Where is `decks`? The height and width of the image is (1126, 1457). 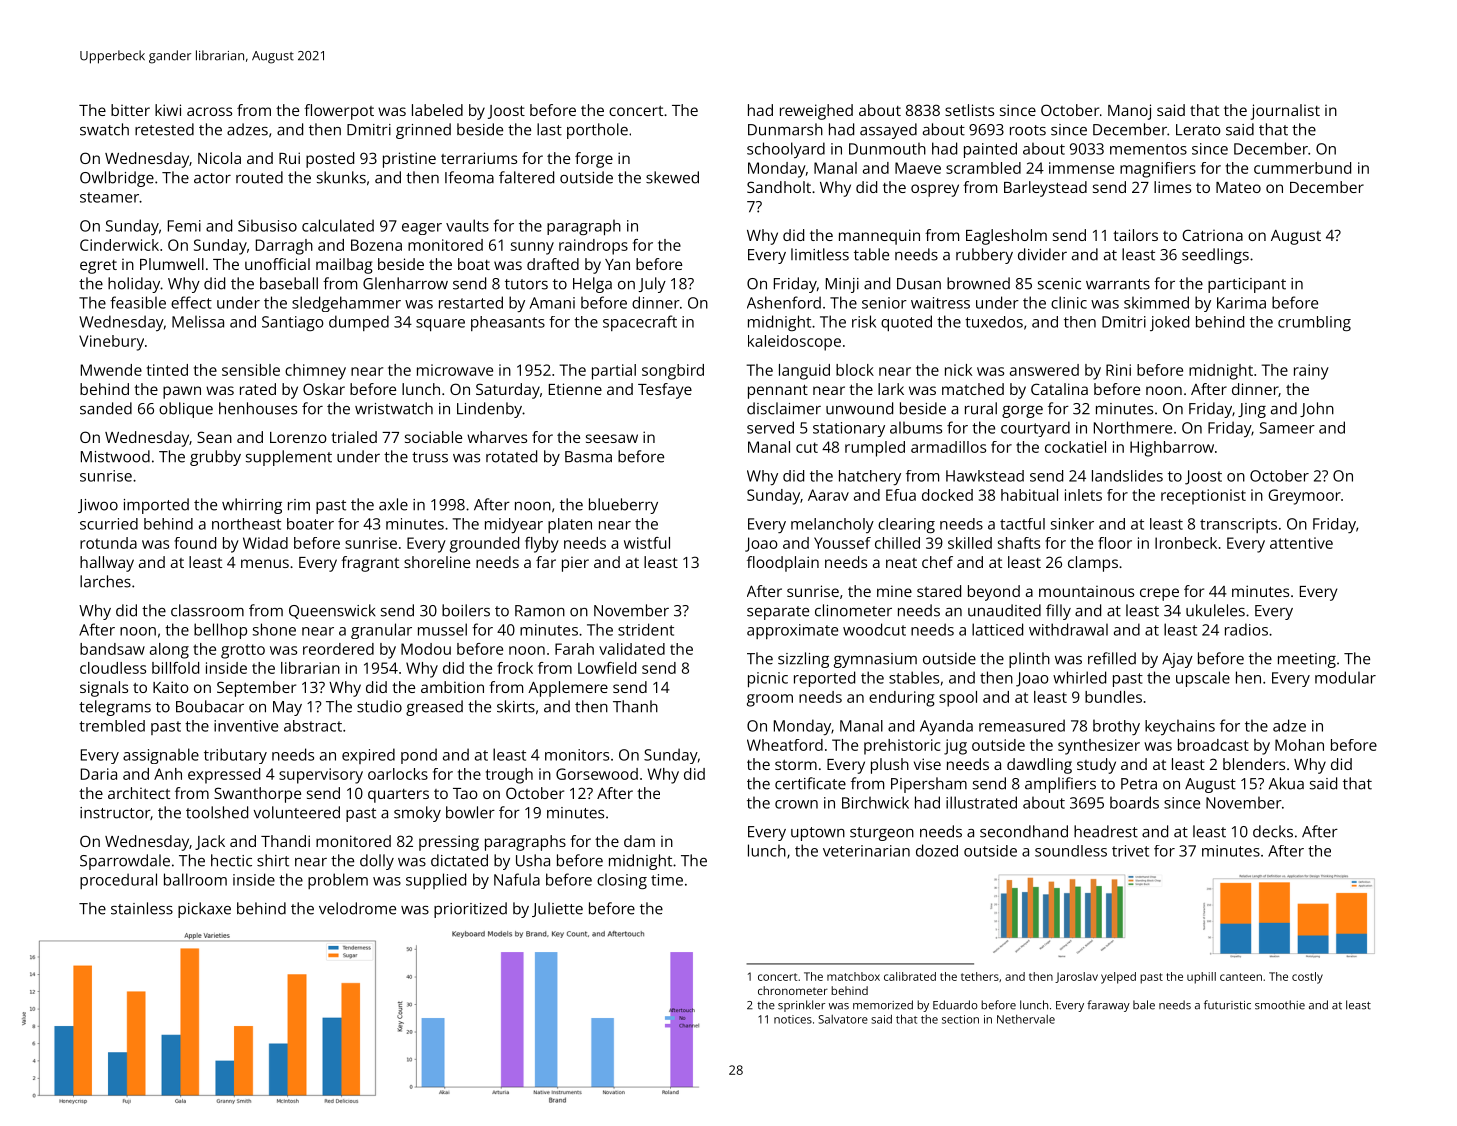
decks is located at coordinates (1273, 831).
